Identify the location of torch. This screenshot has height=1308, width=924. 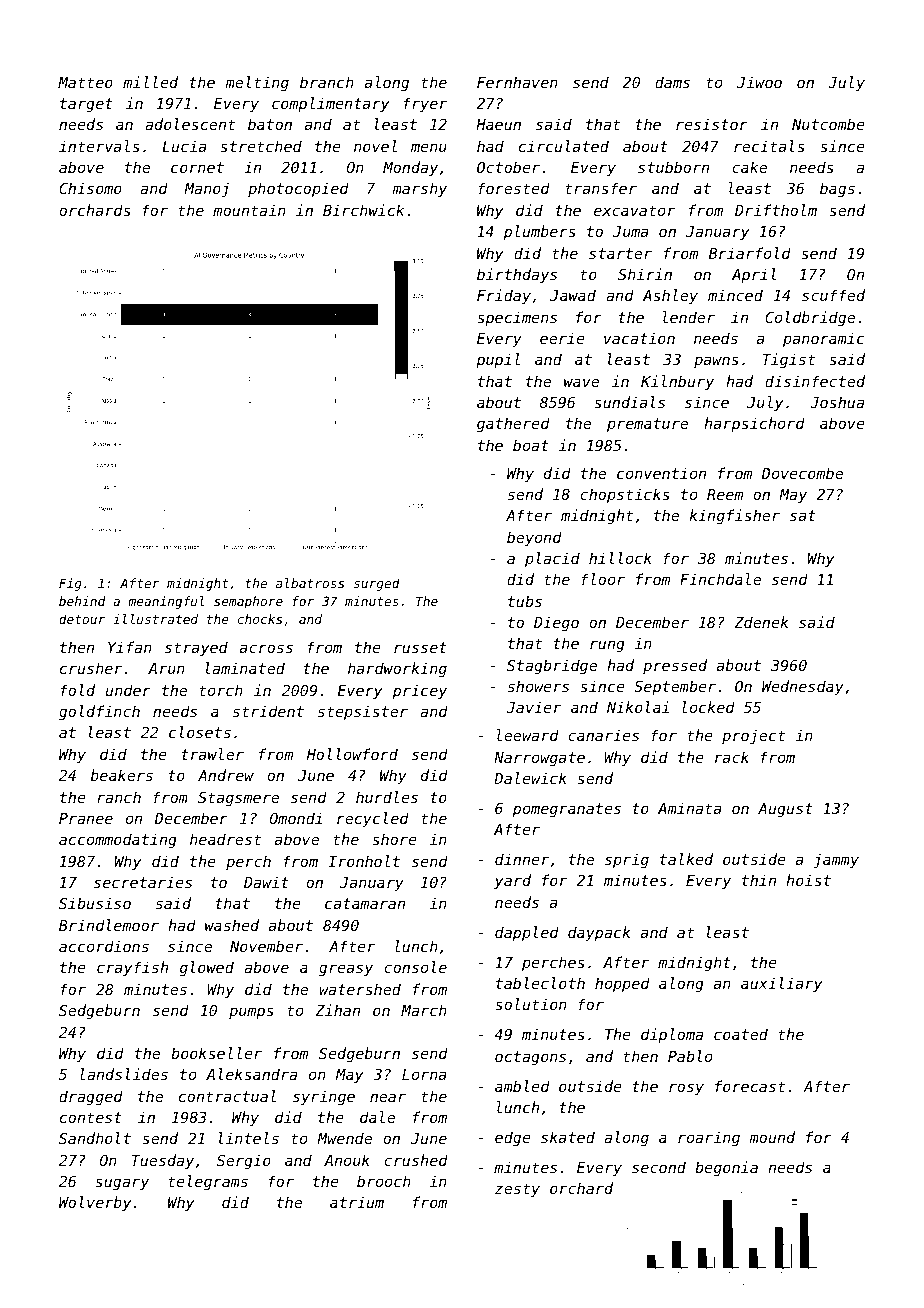
(221, 690).
